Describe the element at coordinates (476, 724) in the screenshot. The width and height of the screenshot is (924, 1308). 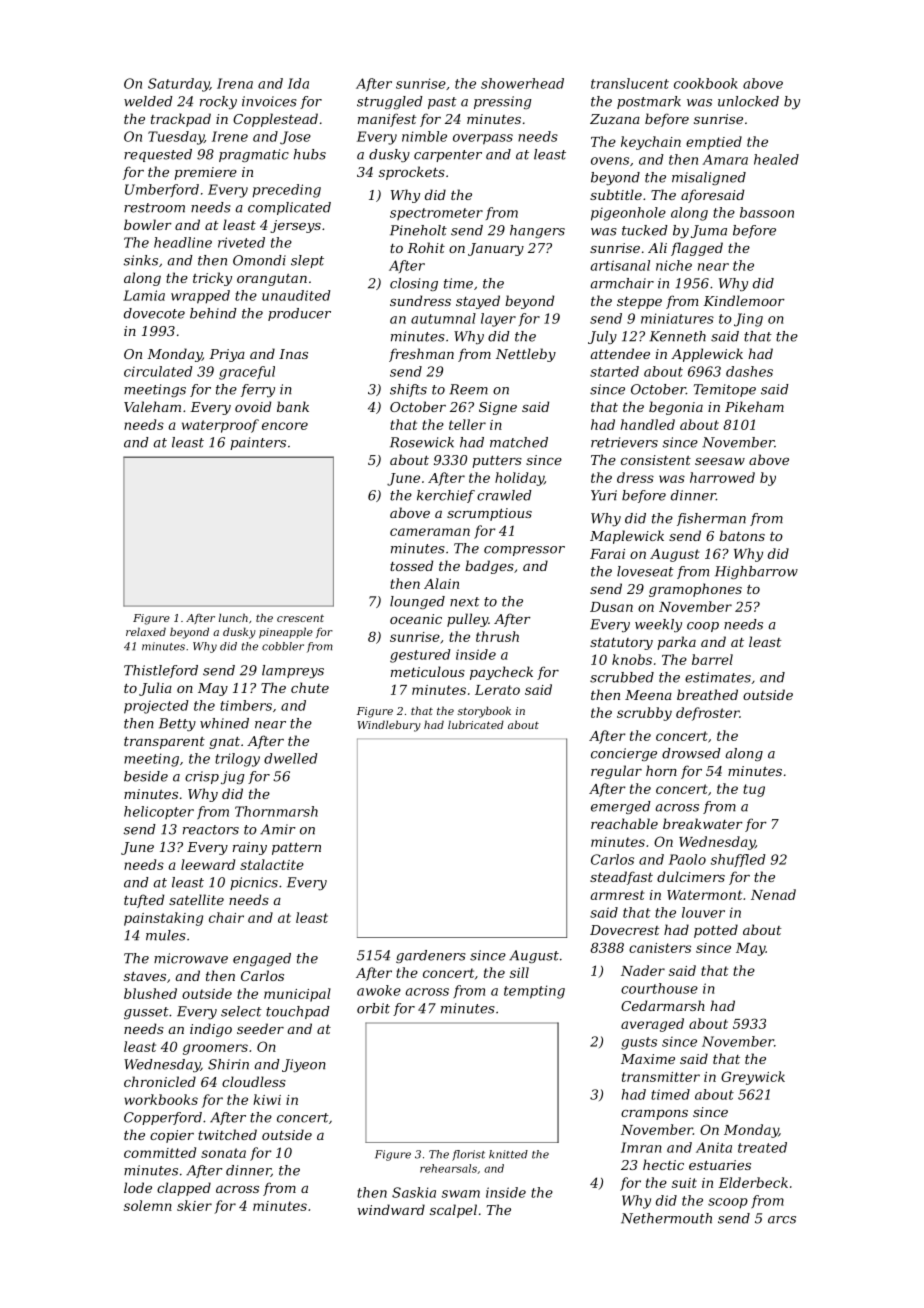
I see `lubricated` at that location.
